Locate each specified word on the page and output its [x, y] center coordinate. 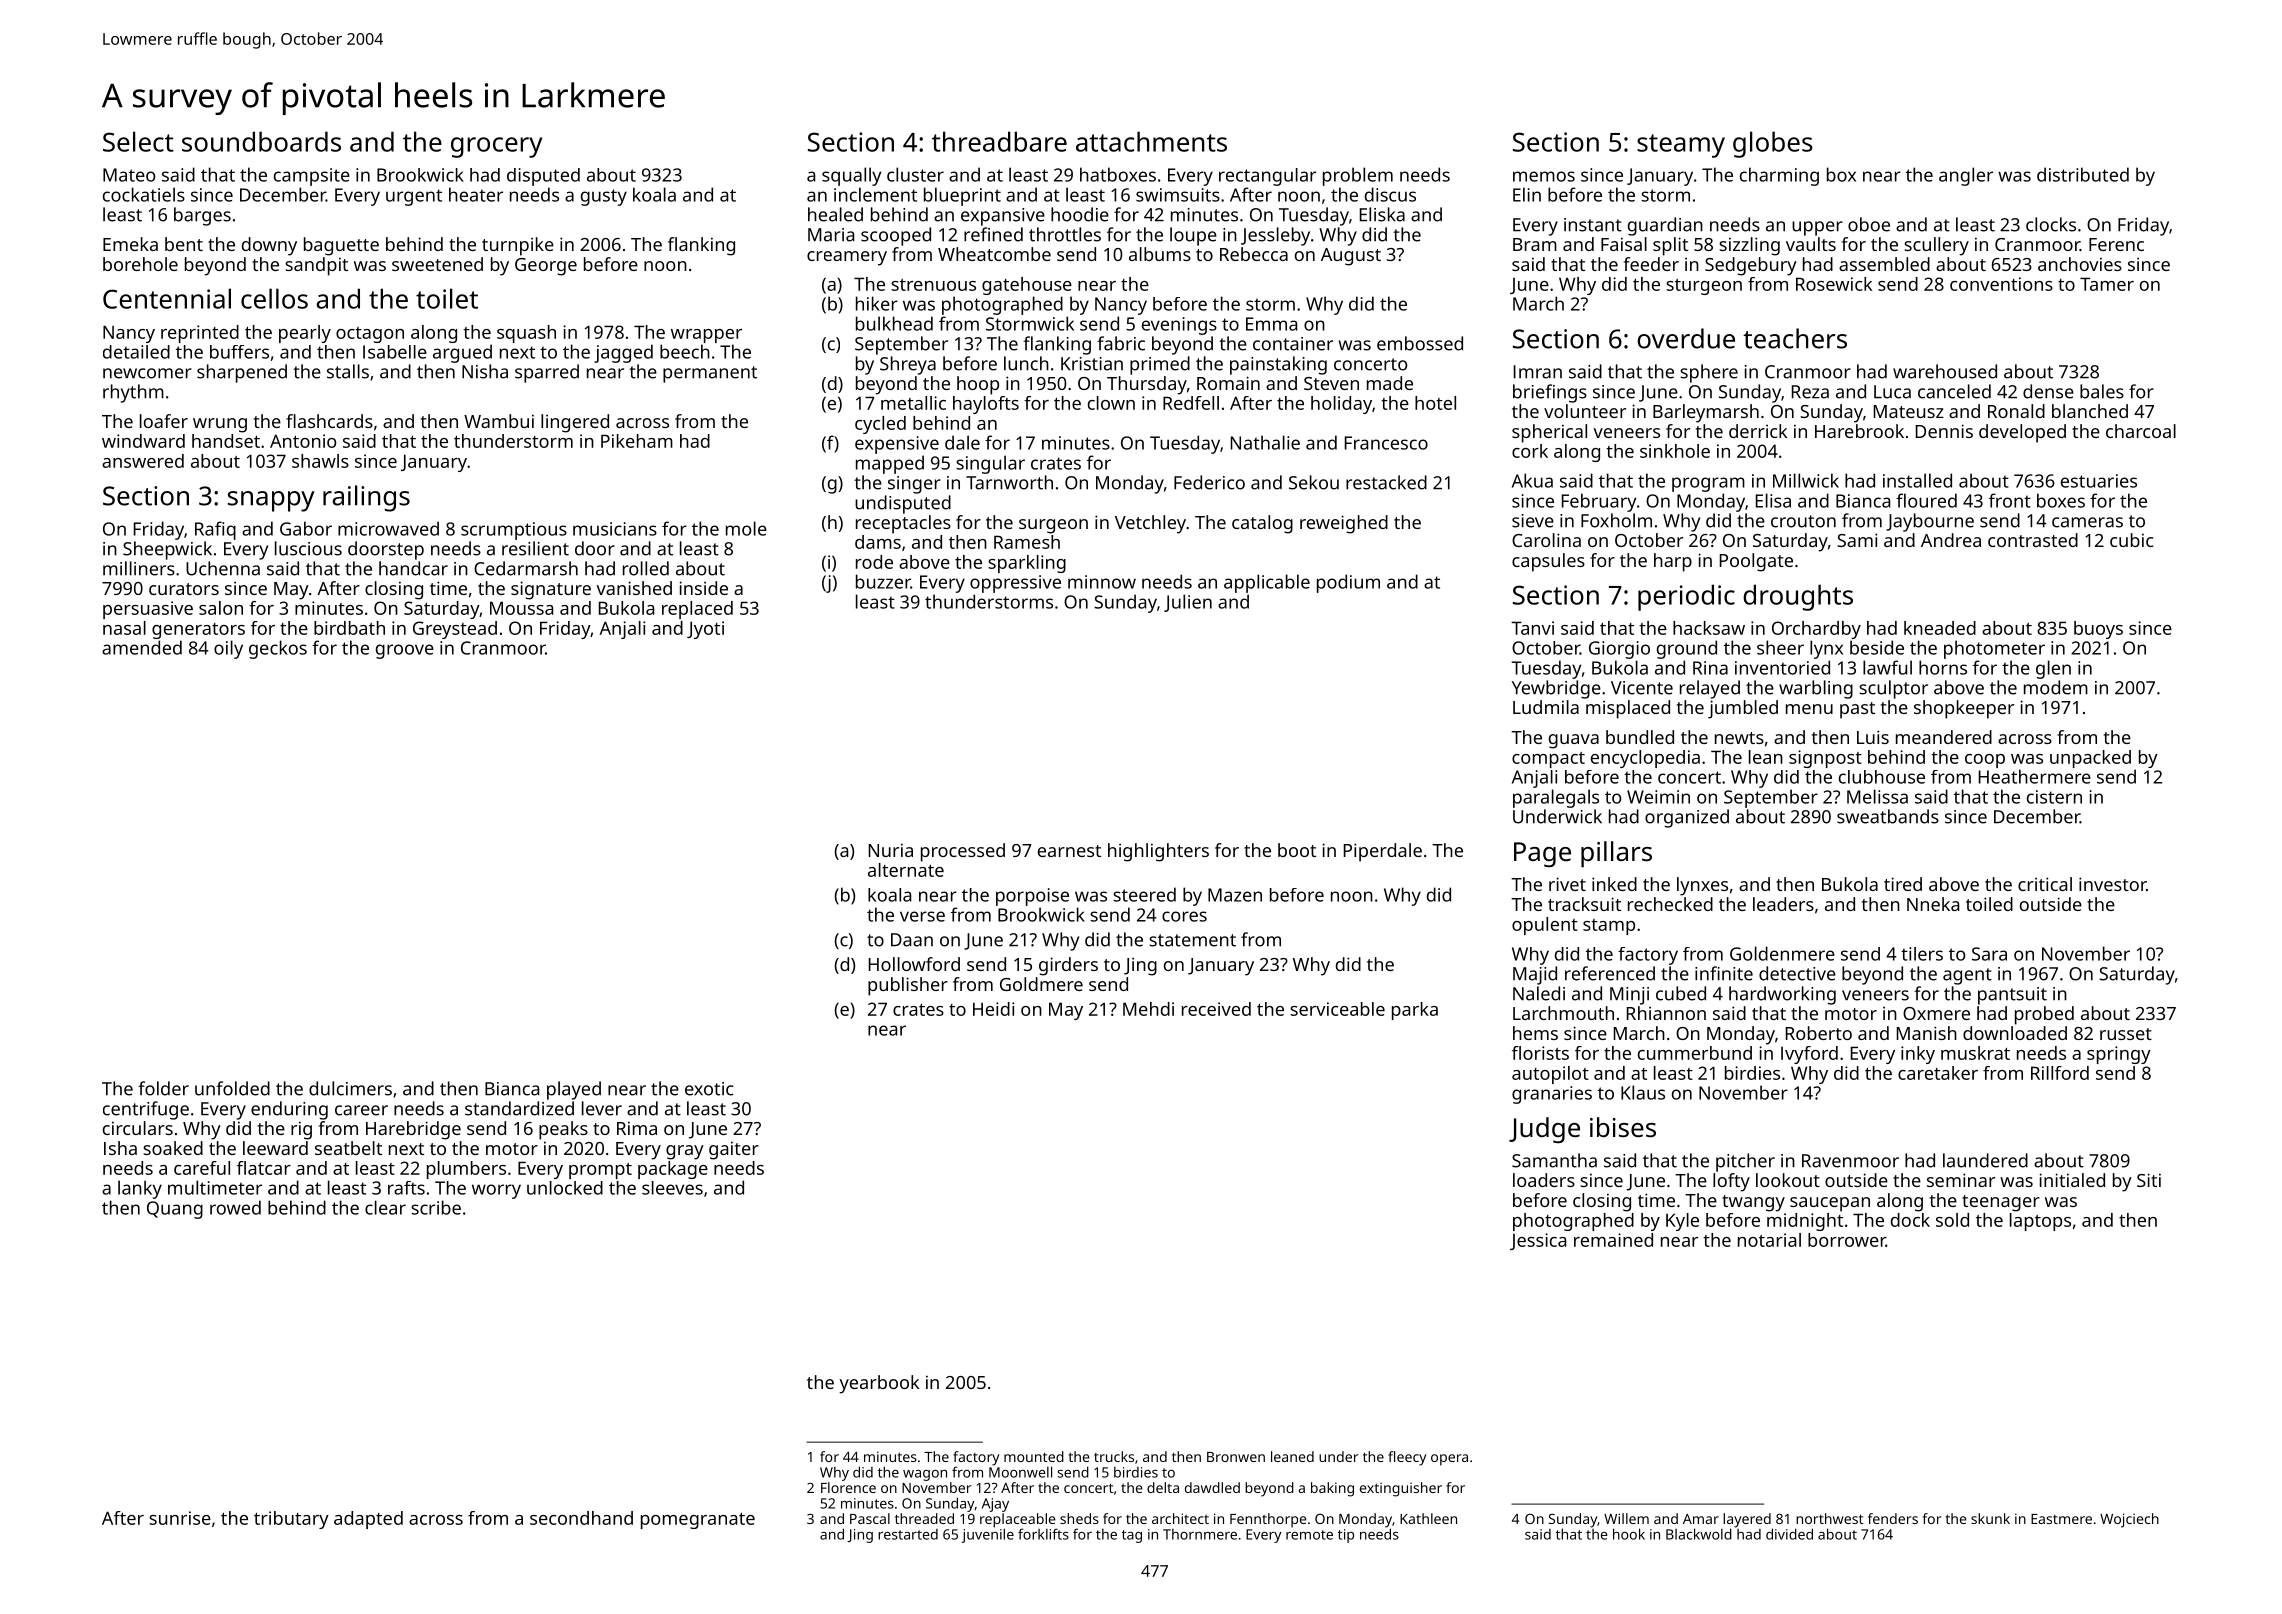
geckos [278, 649]
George [546, 267]
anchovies [2080, 264]
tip [1346, 1536]
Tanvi [1532, 628]
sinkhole [1675, 451]
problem [1358, 176]
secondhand [581, 1518]
